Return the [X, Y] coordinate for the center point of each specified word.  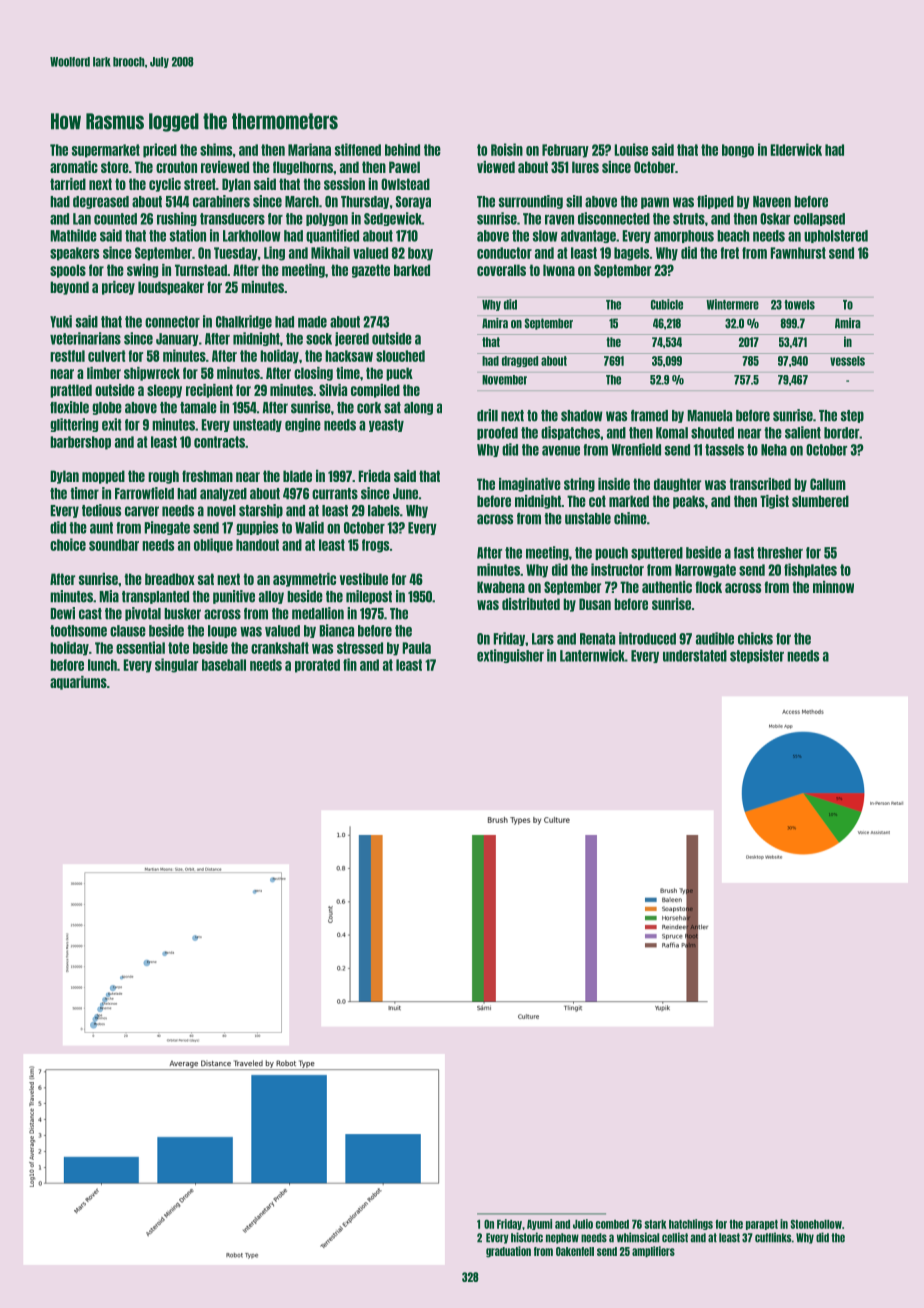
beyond [69, 288]
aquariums [78, 683]
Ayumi [539, 1224]
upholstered [836, 236]
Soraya [413, 202]
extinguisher [510, 656]
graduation [508, 1252]
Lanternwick [592, 655]
